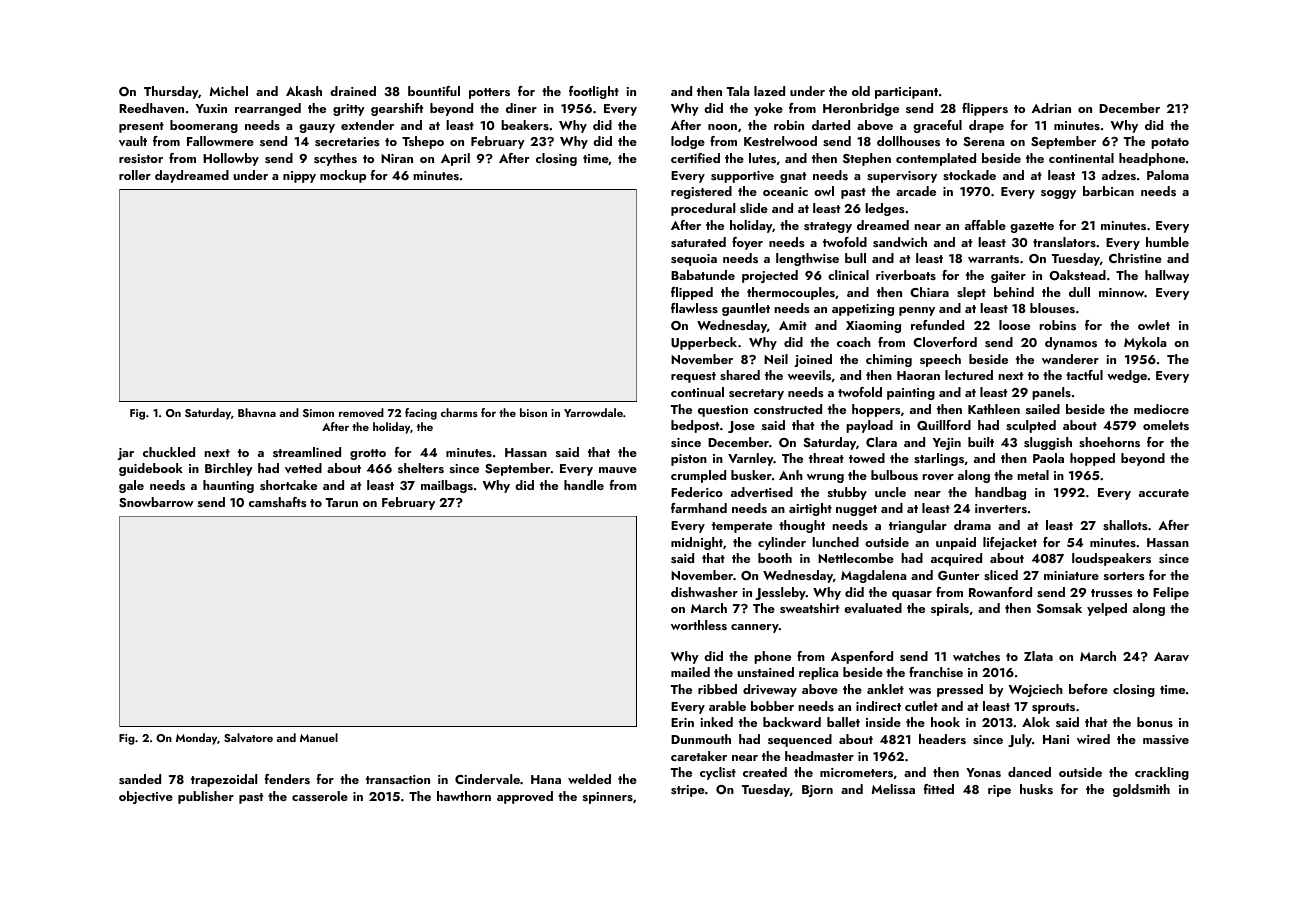 The height and width of the page is (924, 1308). I want to click on Manuel, so click(319, 737).
